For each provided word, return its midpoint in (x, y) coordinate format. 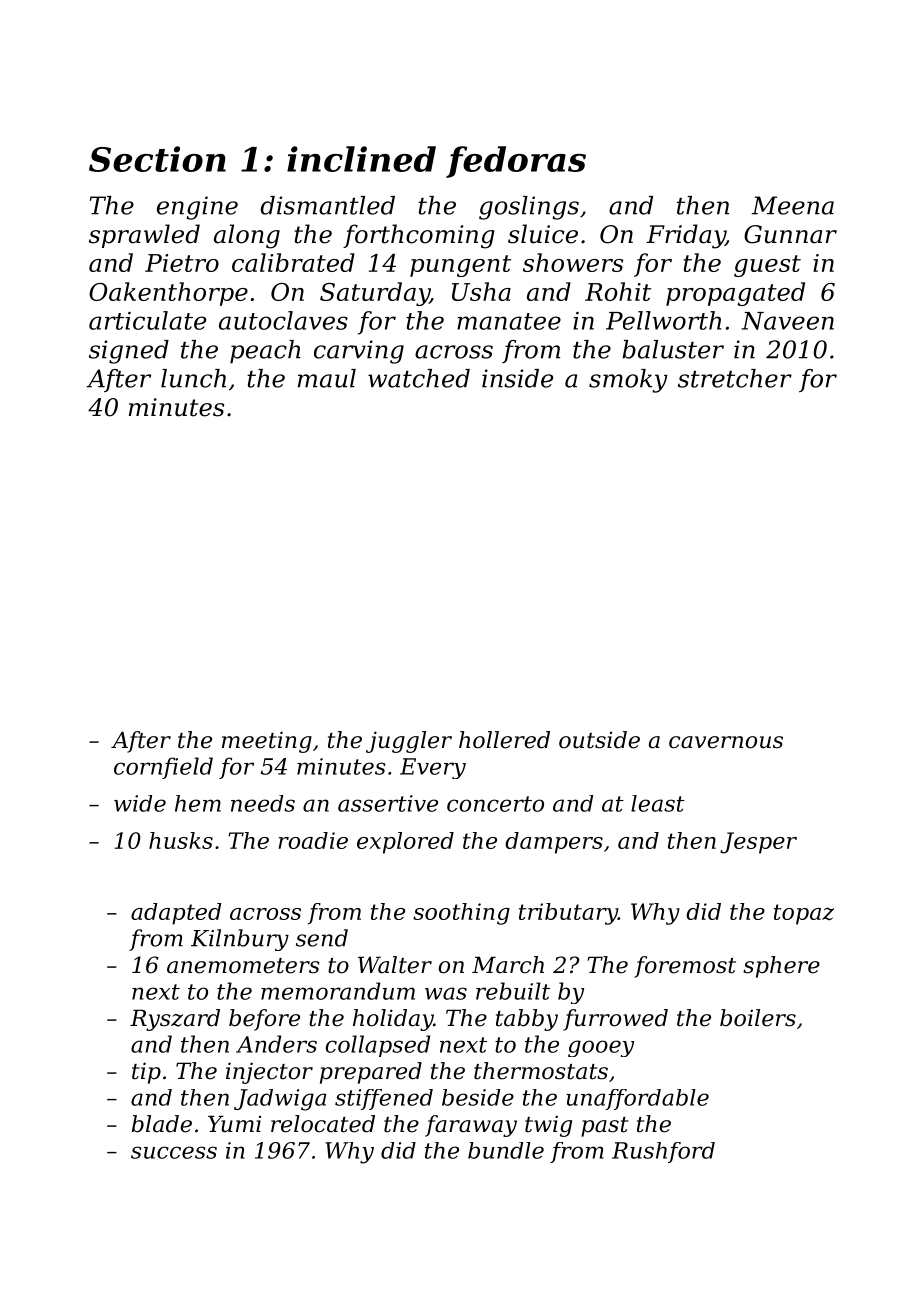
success (174, 1152)
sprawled (144, 236)
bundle (506, 1150)
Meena (793, 205)
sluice (543, 234)
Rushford (663, 1152)
